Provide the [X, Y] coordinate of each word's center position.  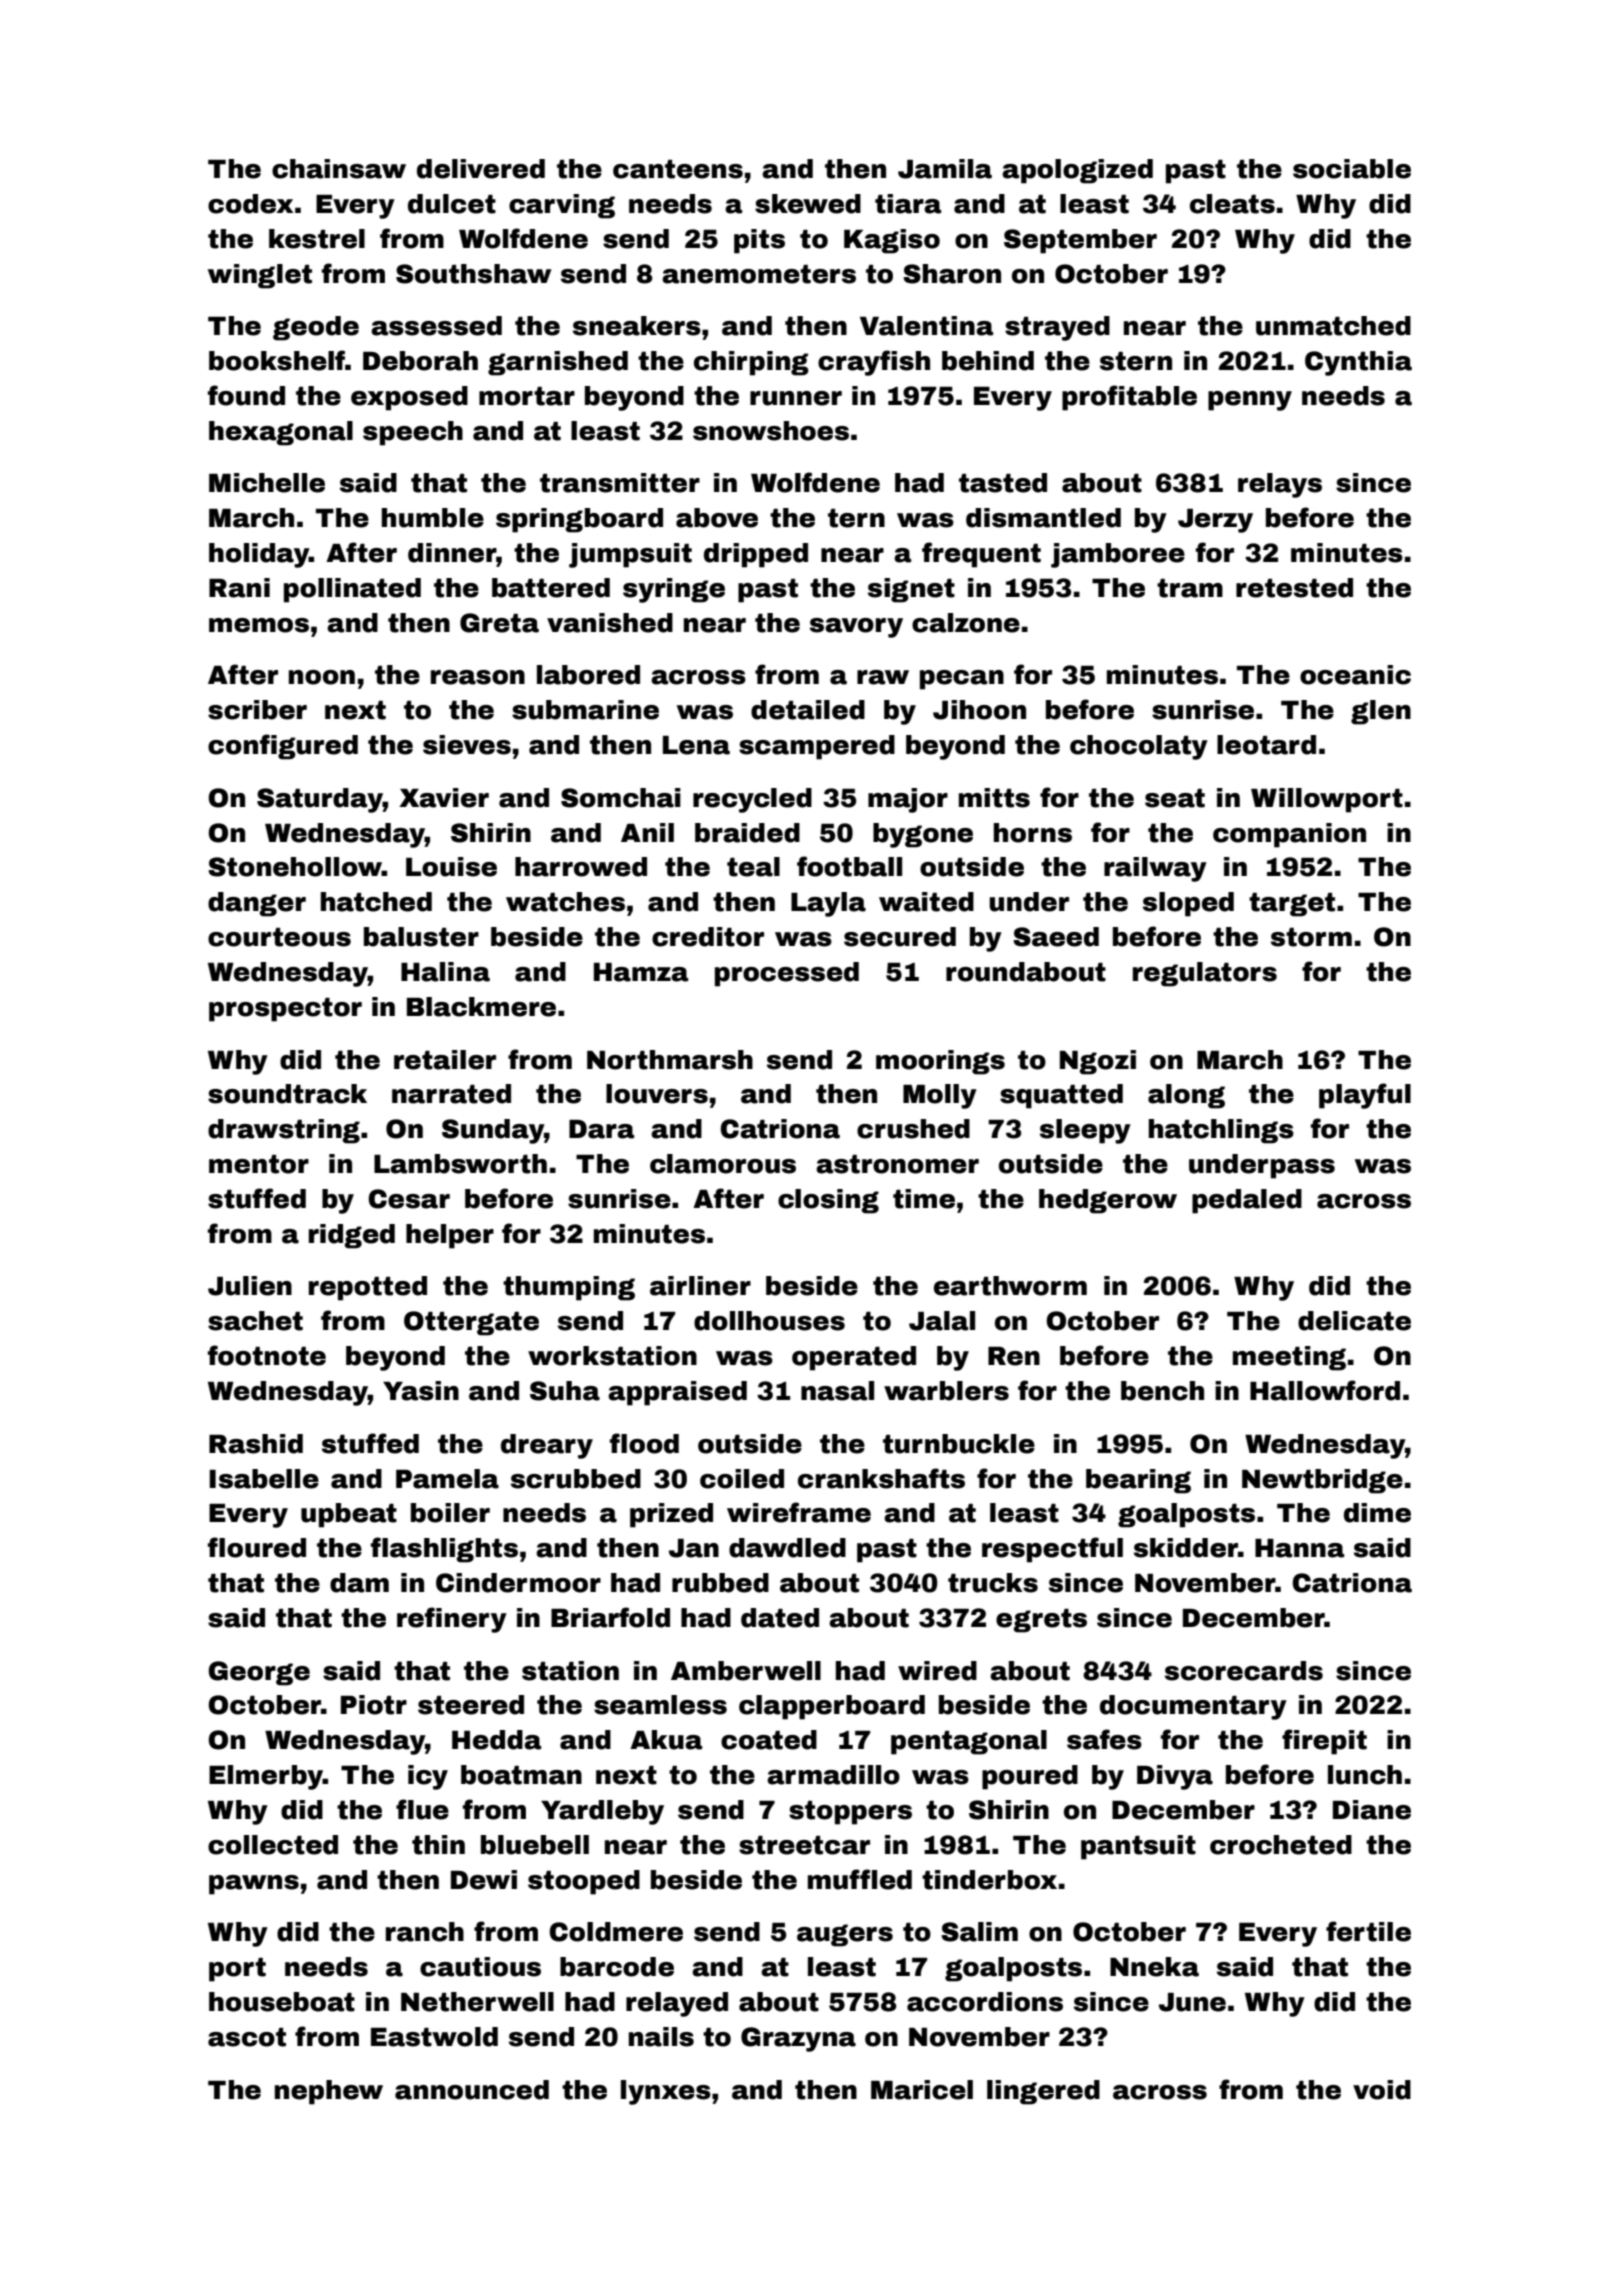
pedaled [1247, 1201]
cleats [1232, 204]
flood [644, 1443]
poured [1030, 1777]
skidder [1186, 1548]
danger [257, 904]
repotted [368, 1288]
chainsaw [339, 169]
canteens [678, 169]
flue [422, 1809]
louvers [657, 1094]
